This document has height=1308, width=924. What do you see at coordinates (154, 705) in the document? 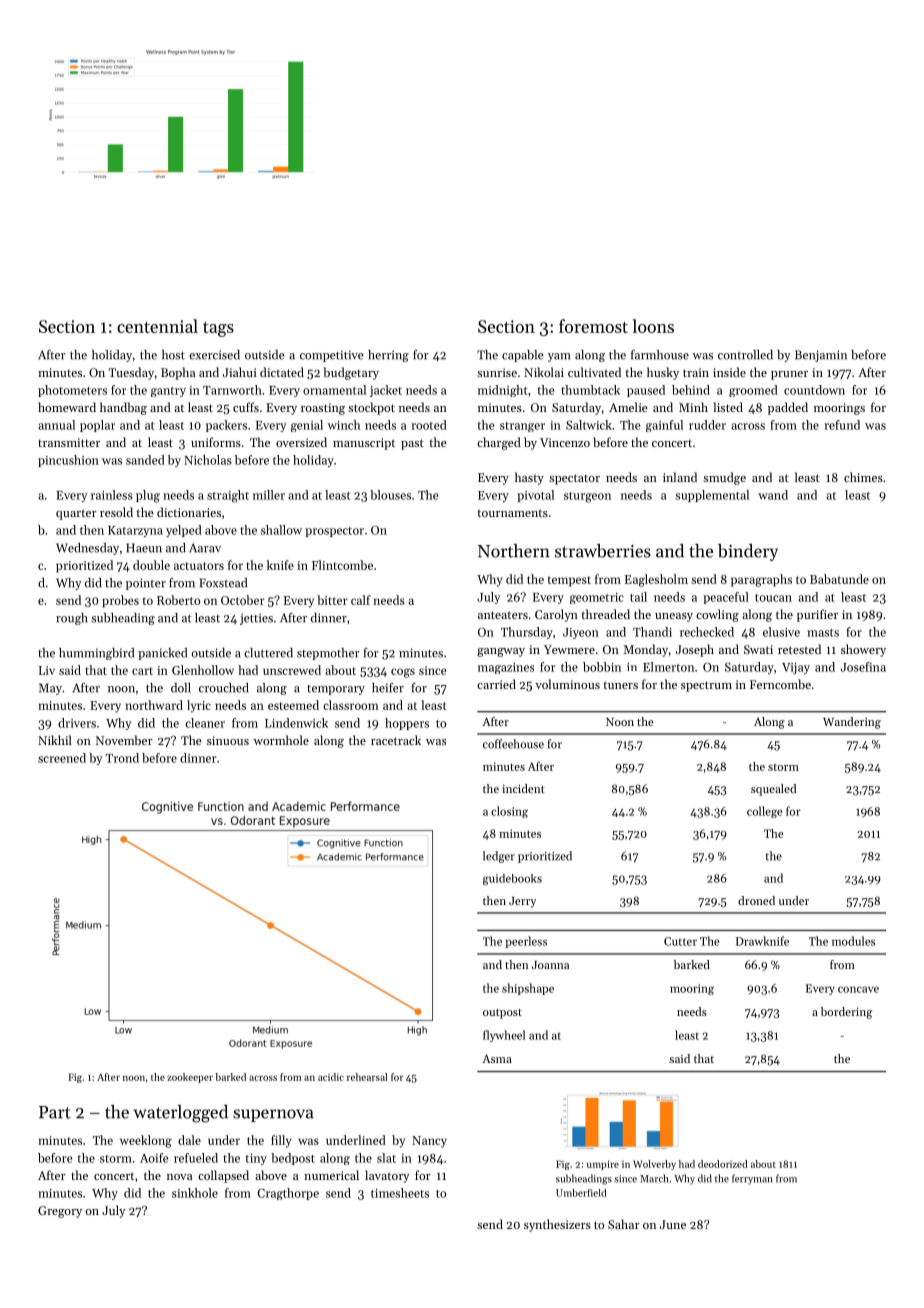
I see `northward` at bounding box center [154, 705].
